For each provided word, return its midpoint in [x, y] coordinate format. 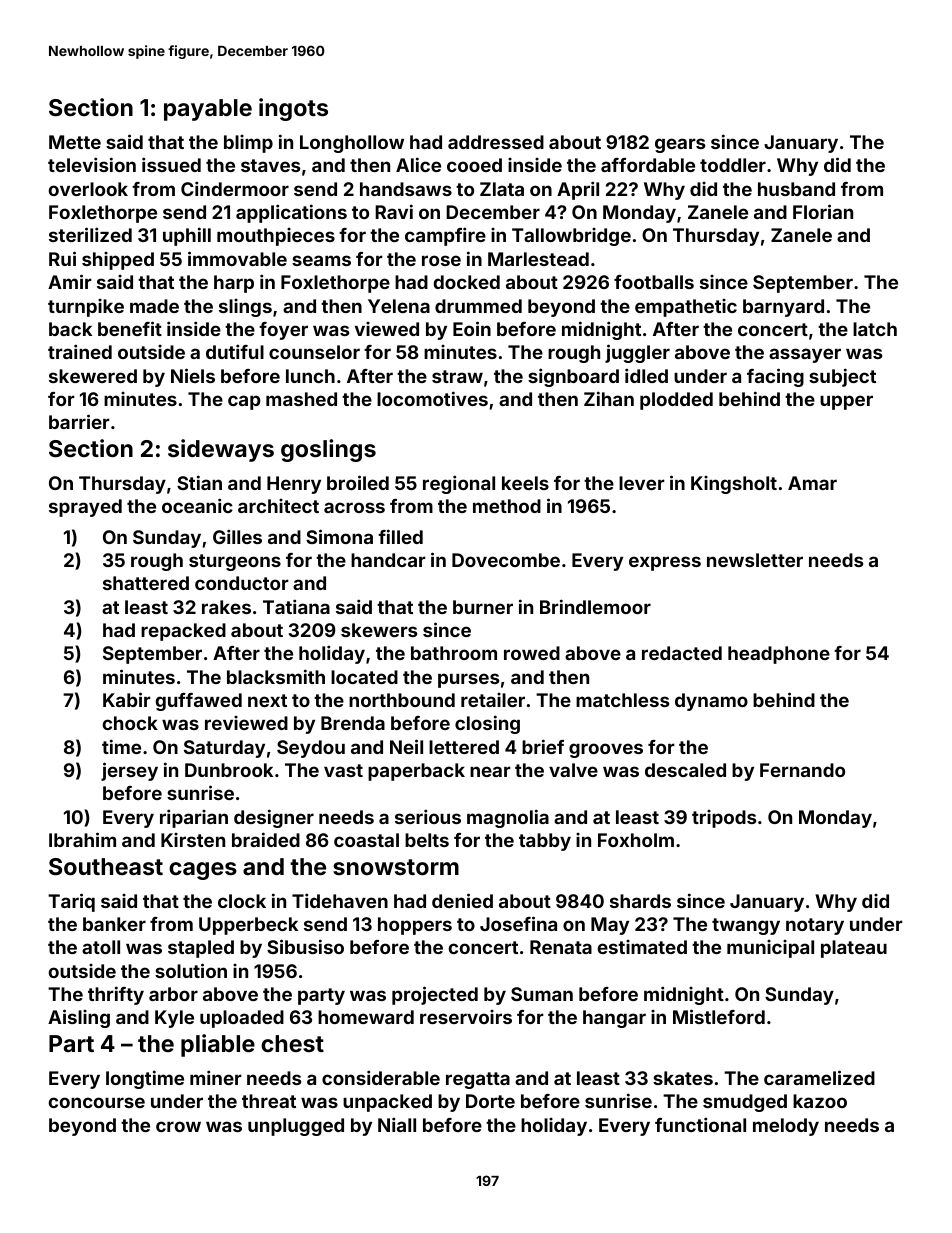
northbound [402, 700]
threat [269, 1101]
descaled [685, 770]
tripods [724, 819]
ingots [293, 109]
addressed [496, 142]
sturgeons [235, 562]
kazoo [820, 1101]
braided [266, 839]
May [610, 926]
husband [796, 189]
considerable [381, 1077]
